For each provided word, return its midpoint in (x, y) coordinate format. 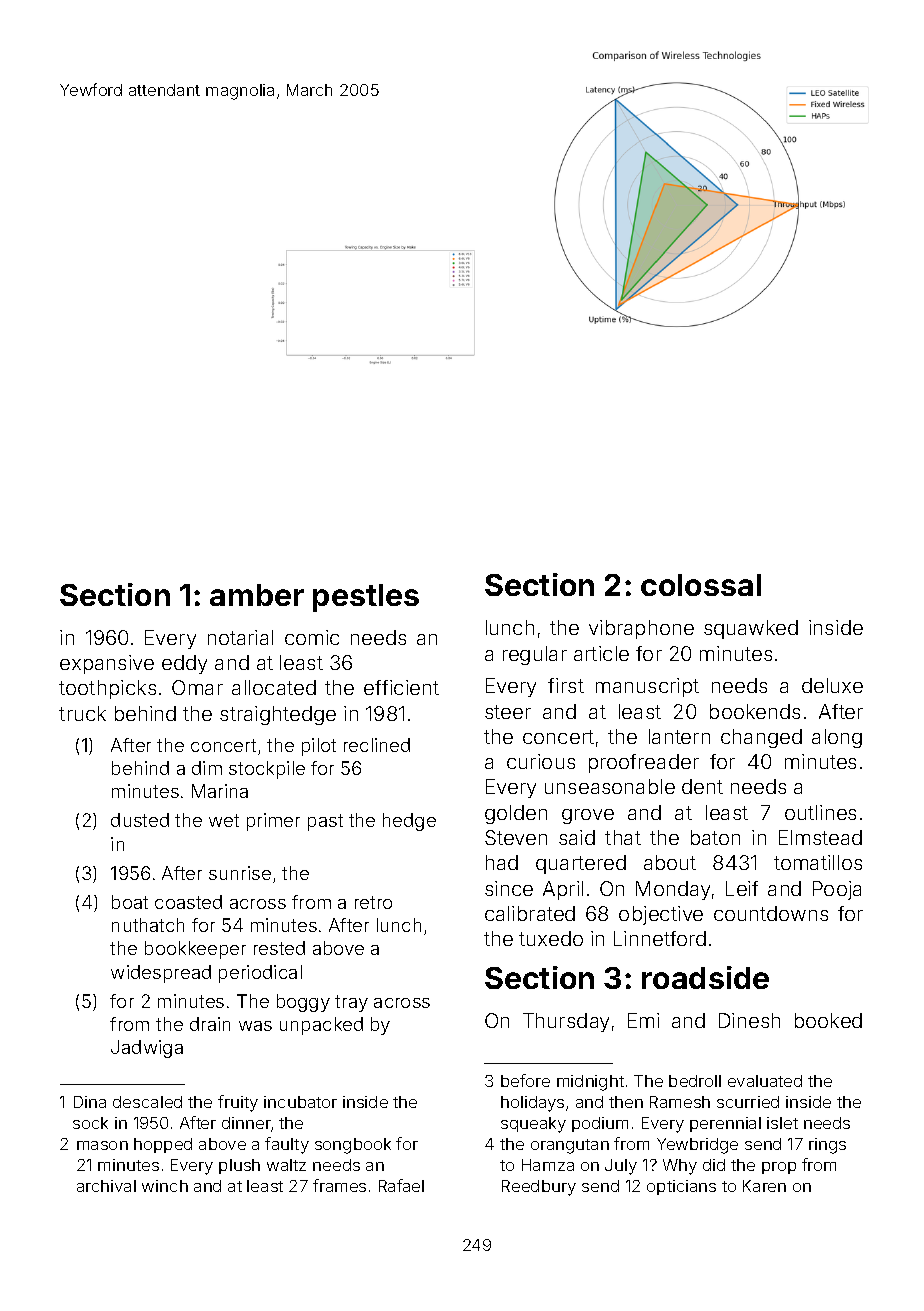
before (525, 1080)
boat (130, 902)
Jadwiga (147, 1049)
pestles (366, 598)
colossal (701, 585)
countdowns (771, 913)
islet (782, 1123)
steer (508, 712)
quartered (581, 864)
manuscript (647, 687)
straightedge (278, 715)
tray (351, 1003)
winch (165, 1186)
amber (257, 595)
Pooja (837, 890)
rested (279, 948)
